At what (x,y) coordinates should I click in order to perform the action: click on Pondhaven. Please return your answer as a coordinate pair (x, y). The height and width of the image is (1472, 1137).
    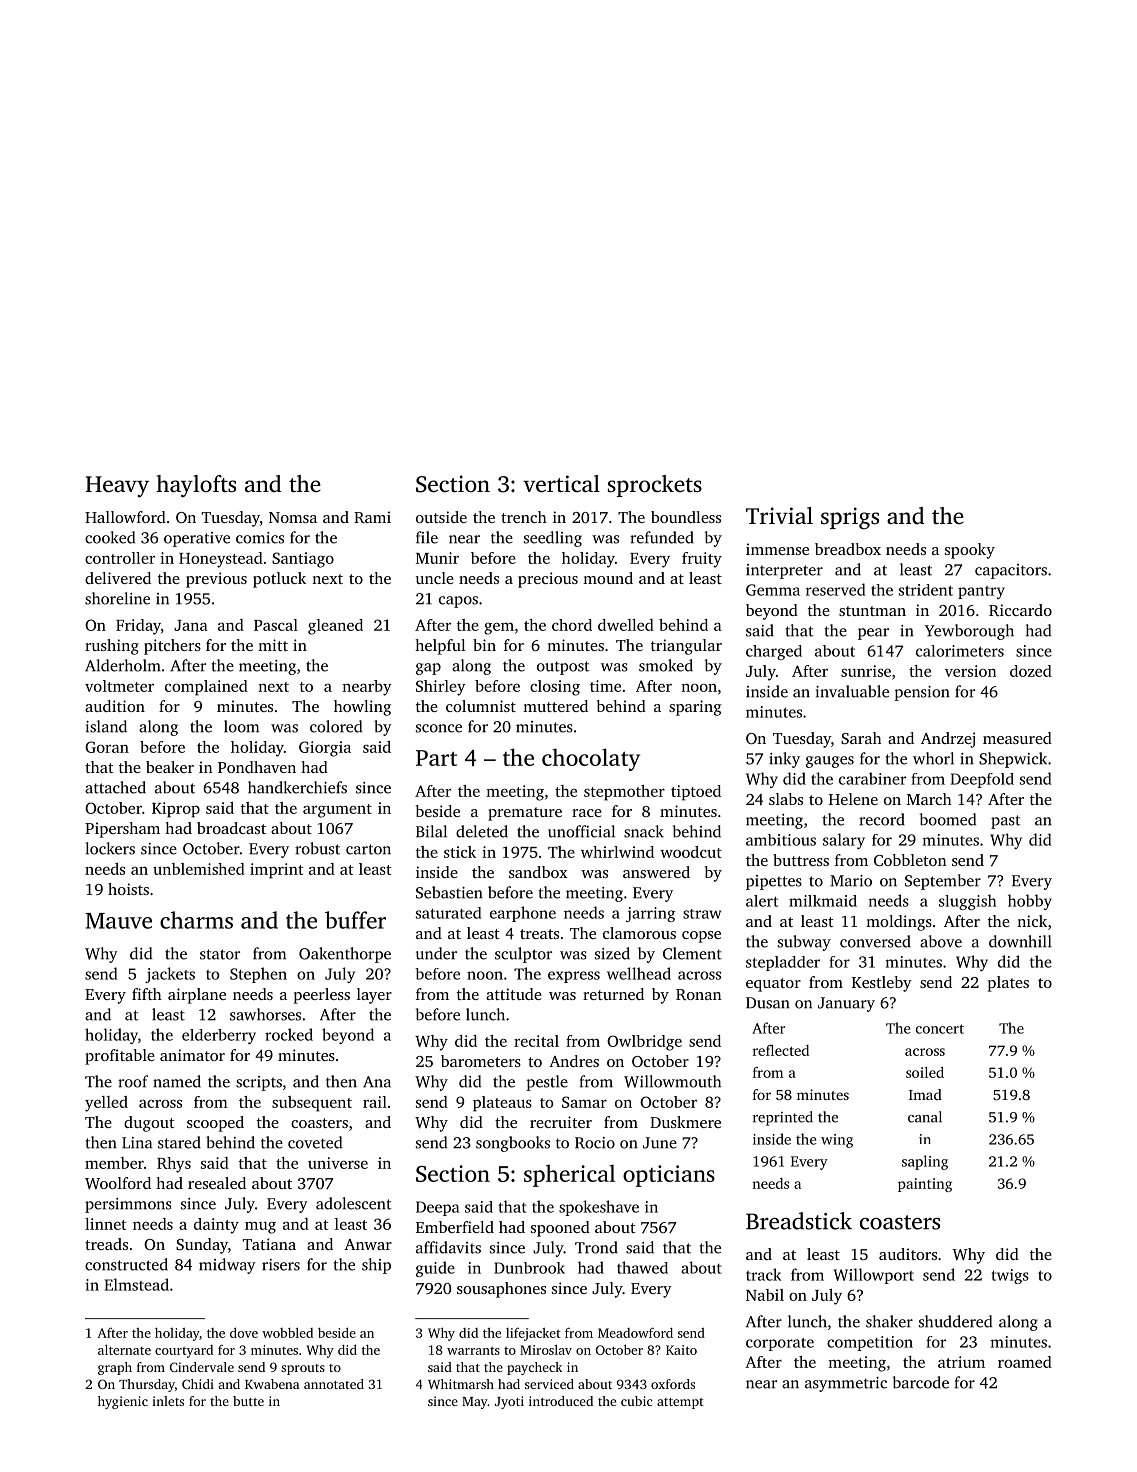
    Looking at the image, I should click on (257, 767).
